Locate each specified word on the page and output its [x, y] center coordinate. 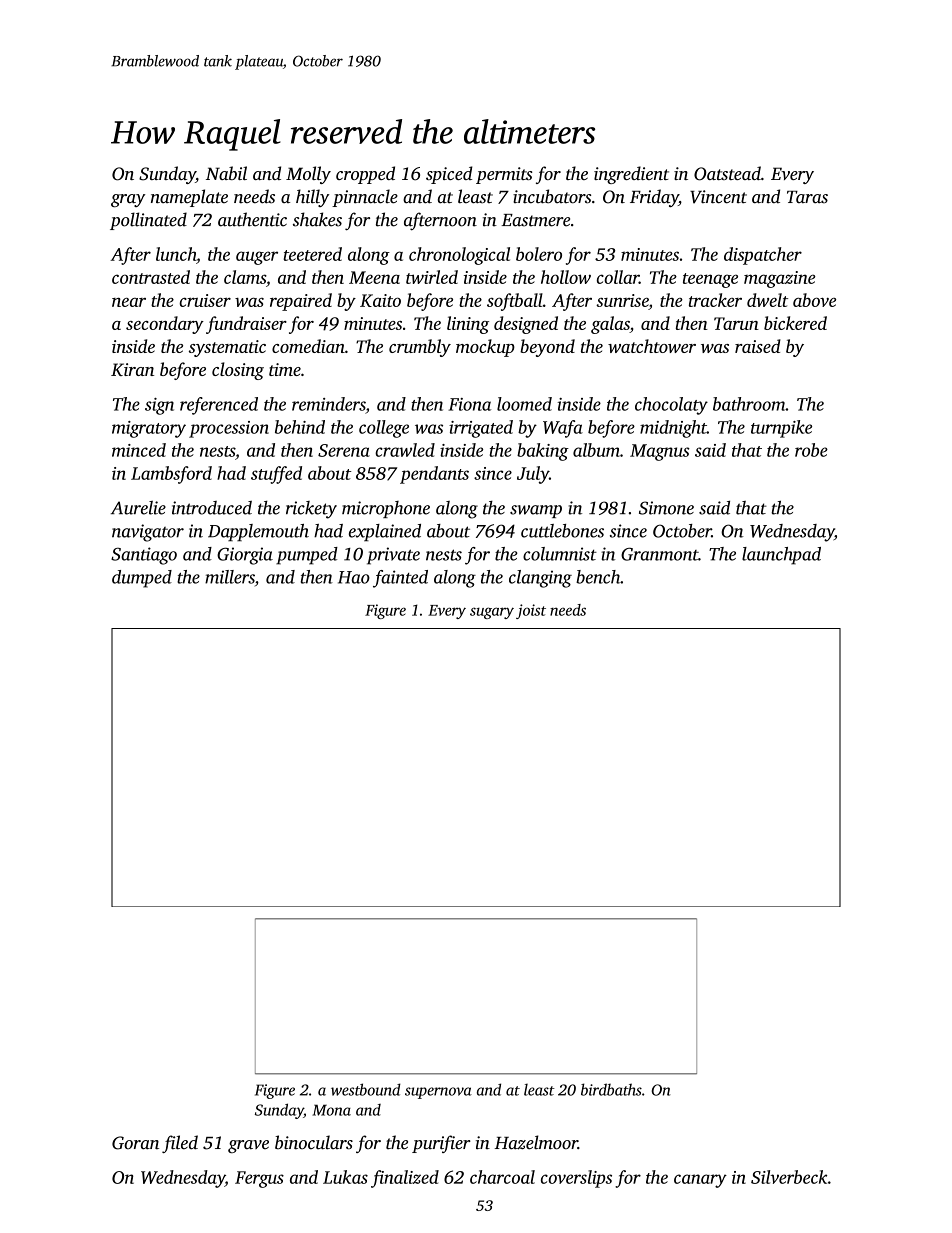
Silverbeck [789, 1177]
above [814, 300]
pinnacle [365, 198]
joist [531, 611]
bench [598, 577]
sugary [492, 613]
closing [238, 371]
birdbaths [611, 1089]
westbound [366, 1089]
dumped [142, 579]
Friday [654, 198]
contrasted [151, 277]
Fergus [259, 1179]
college [384, 429]
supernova [438, 1093]
